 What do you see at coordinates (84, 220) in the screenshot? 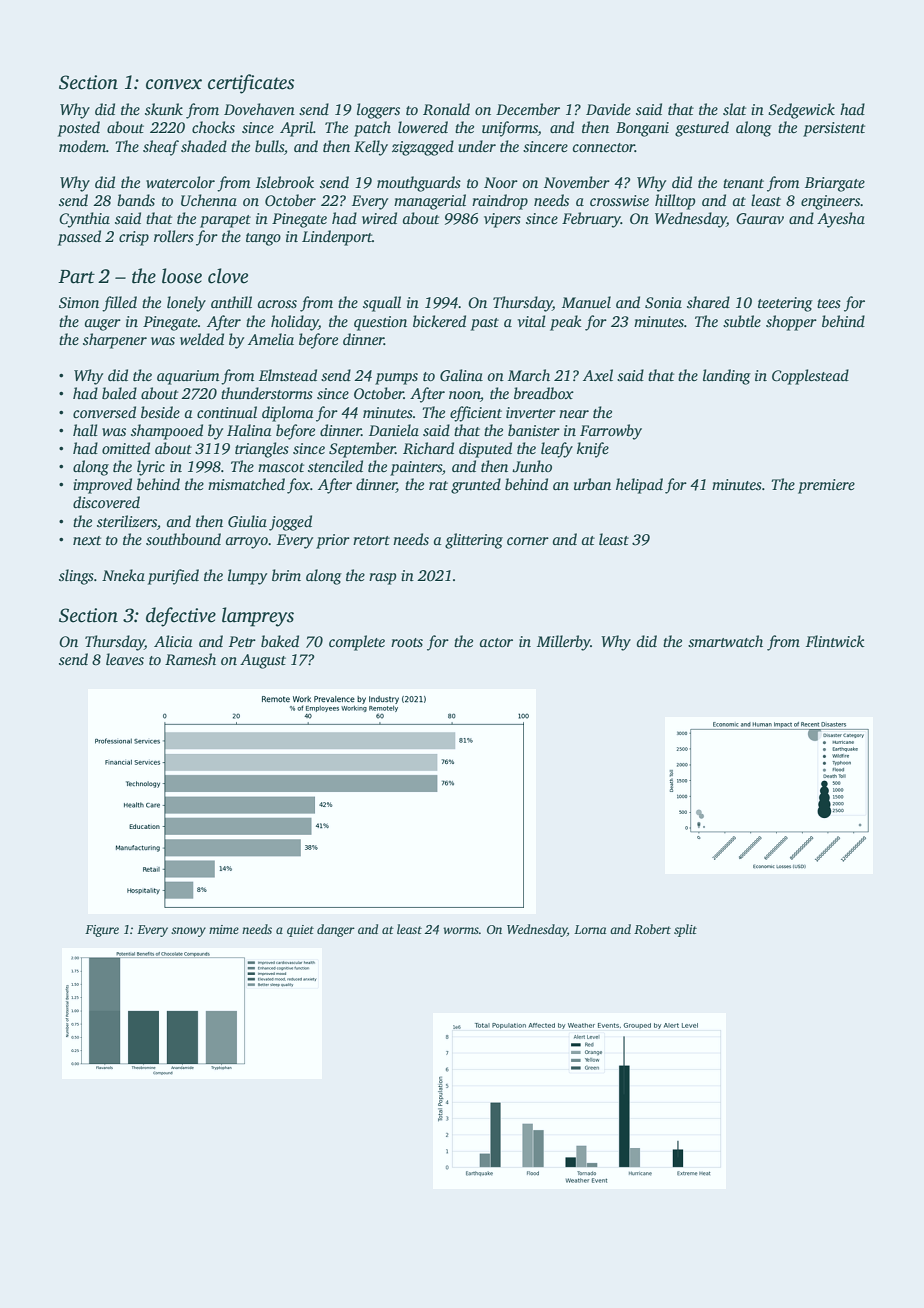
I see `Cynthia` at bounding box center [84, 220].
